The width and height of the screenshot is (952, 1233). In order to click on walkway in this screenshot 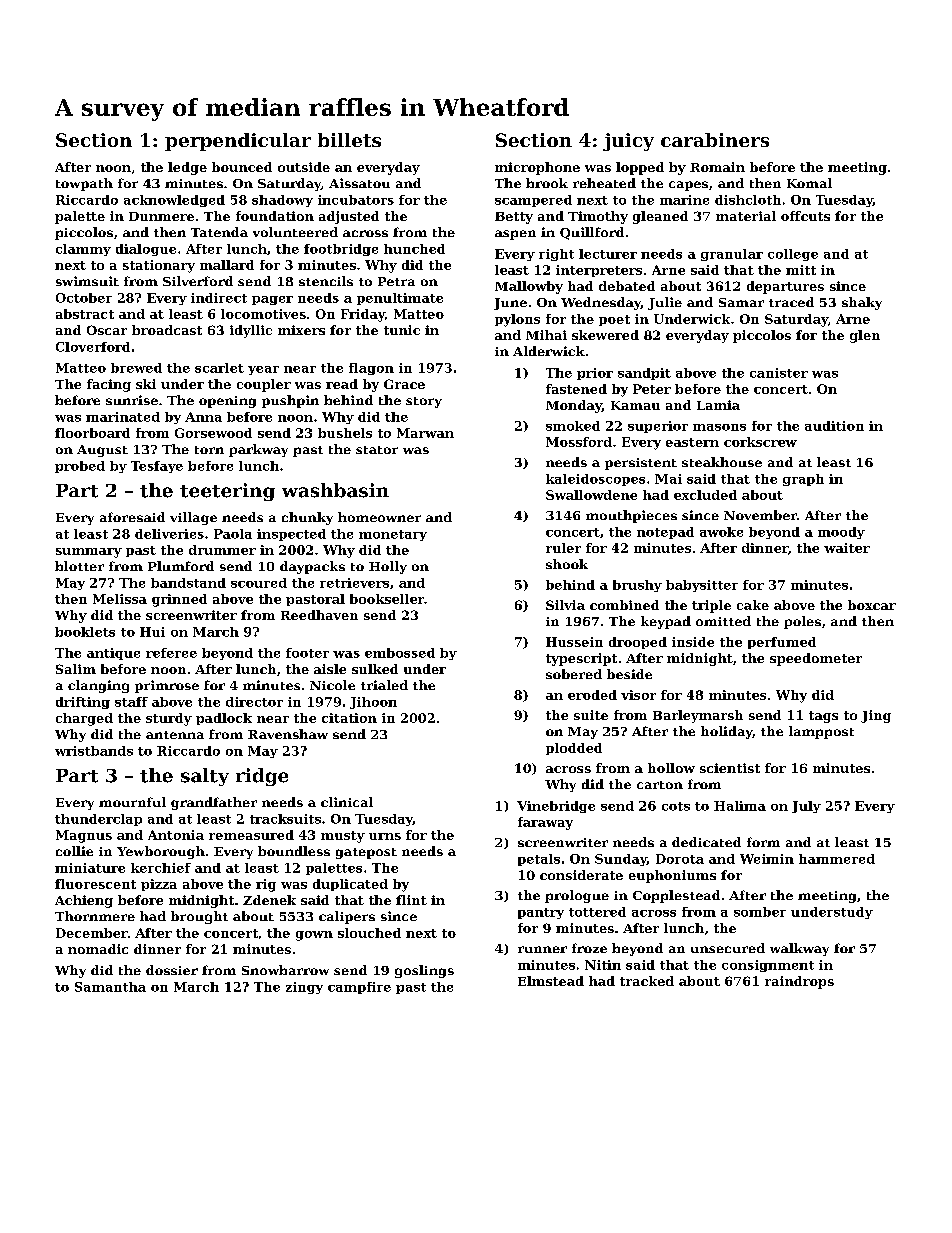, I will do `click(799, 949)`.
